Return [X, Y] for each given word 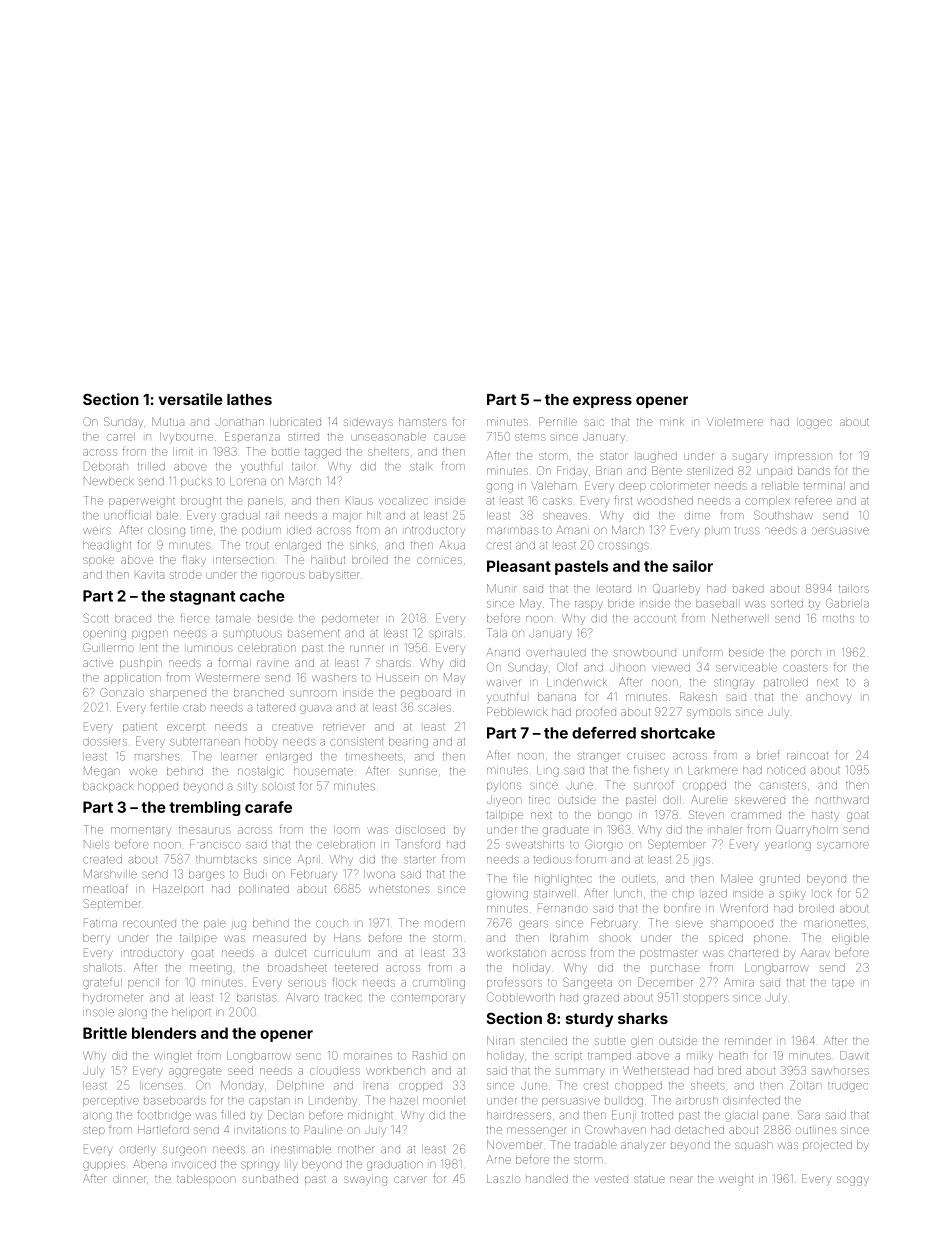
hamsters [423, 422]
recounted [149, 924]
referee [813, 500]
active [98, 663]
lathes [249, 399]
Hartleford [163, 1130]
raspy [589, 605]
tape [843, 984]
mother [355, 1149]
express [602, 402]
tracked [343, 997]
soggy [853, 1181]
